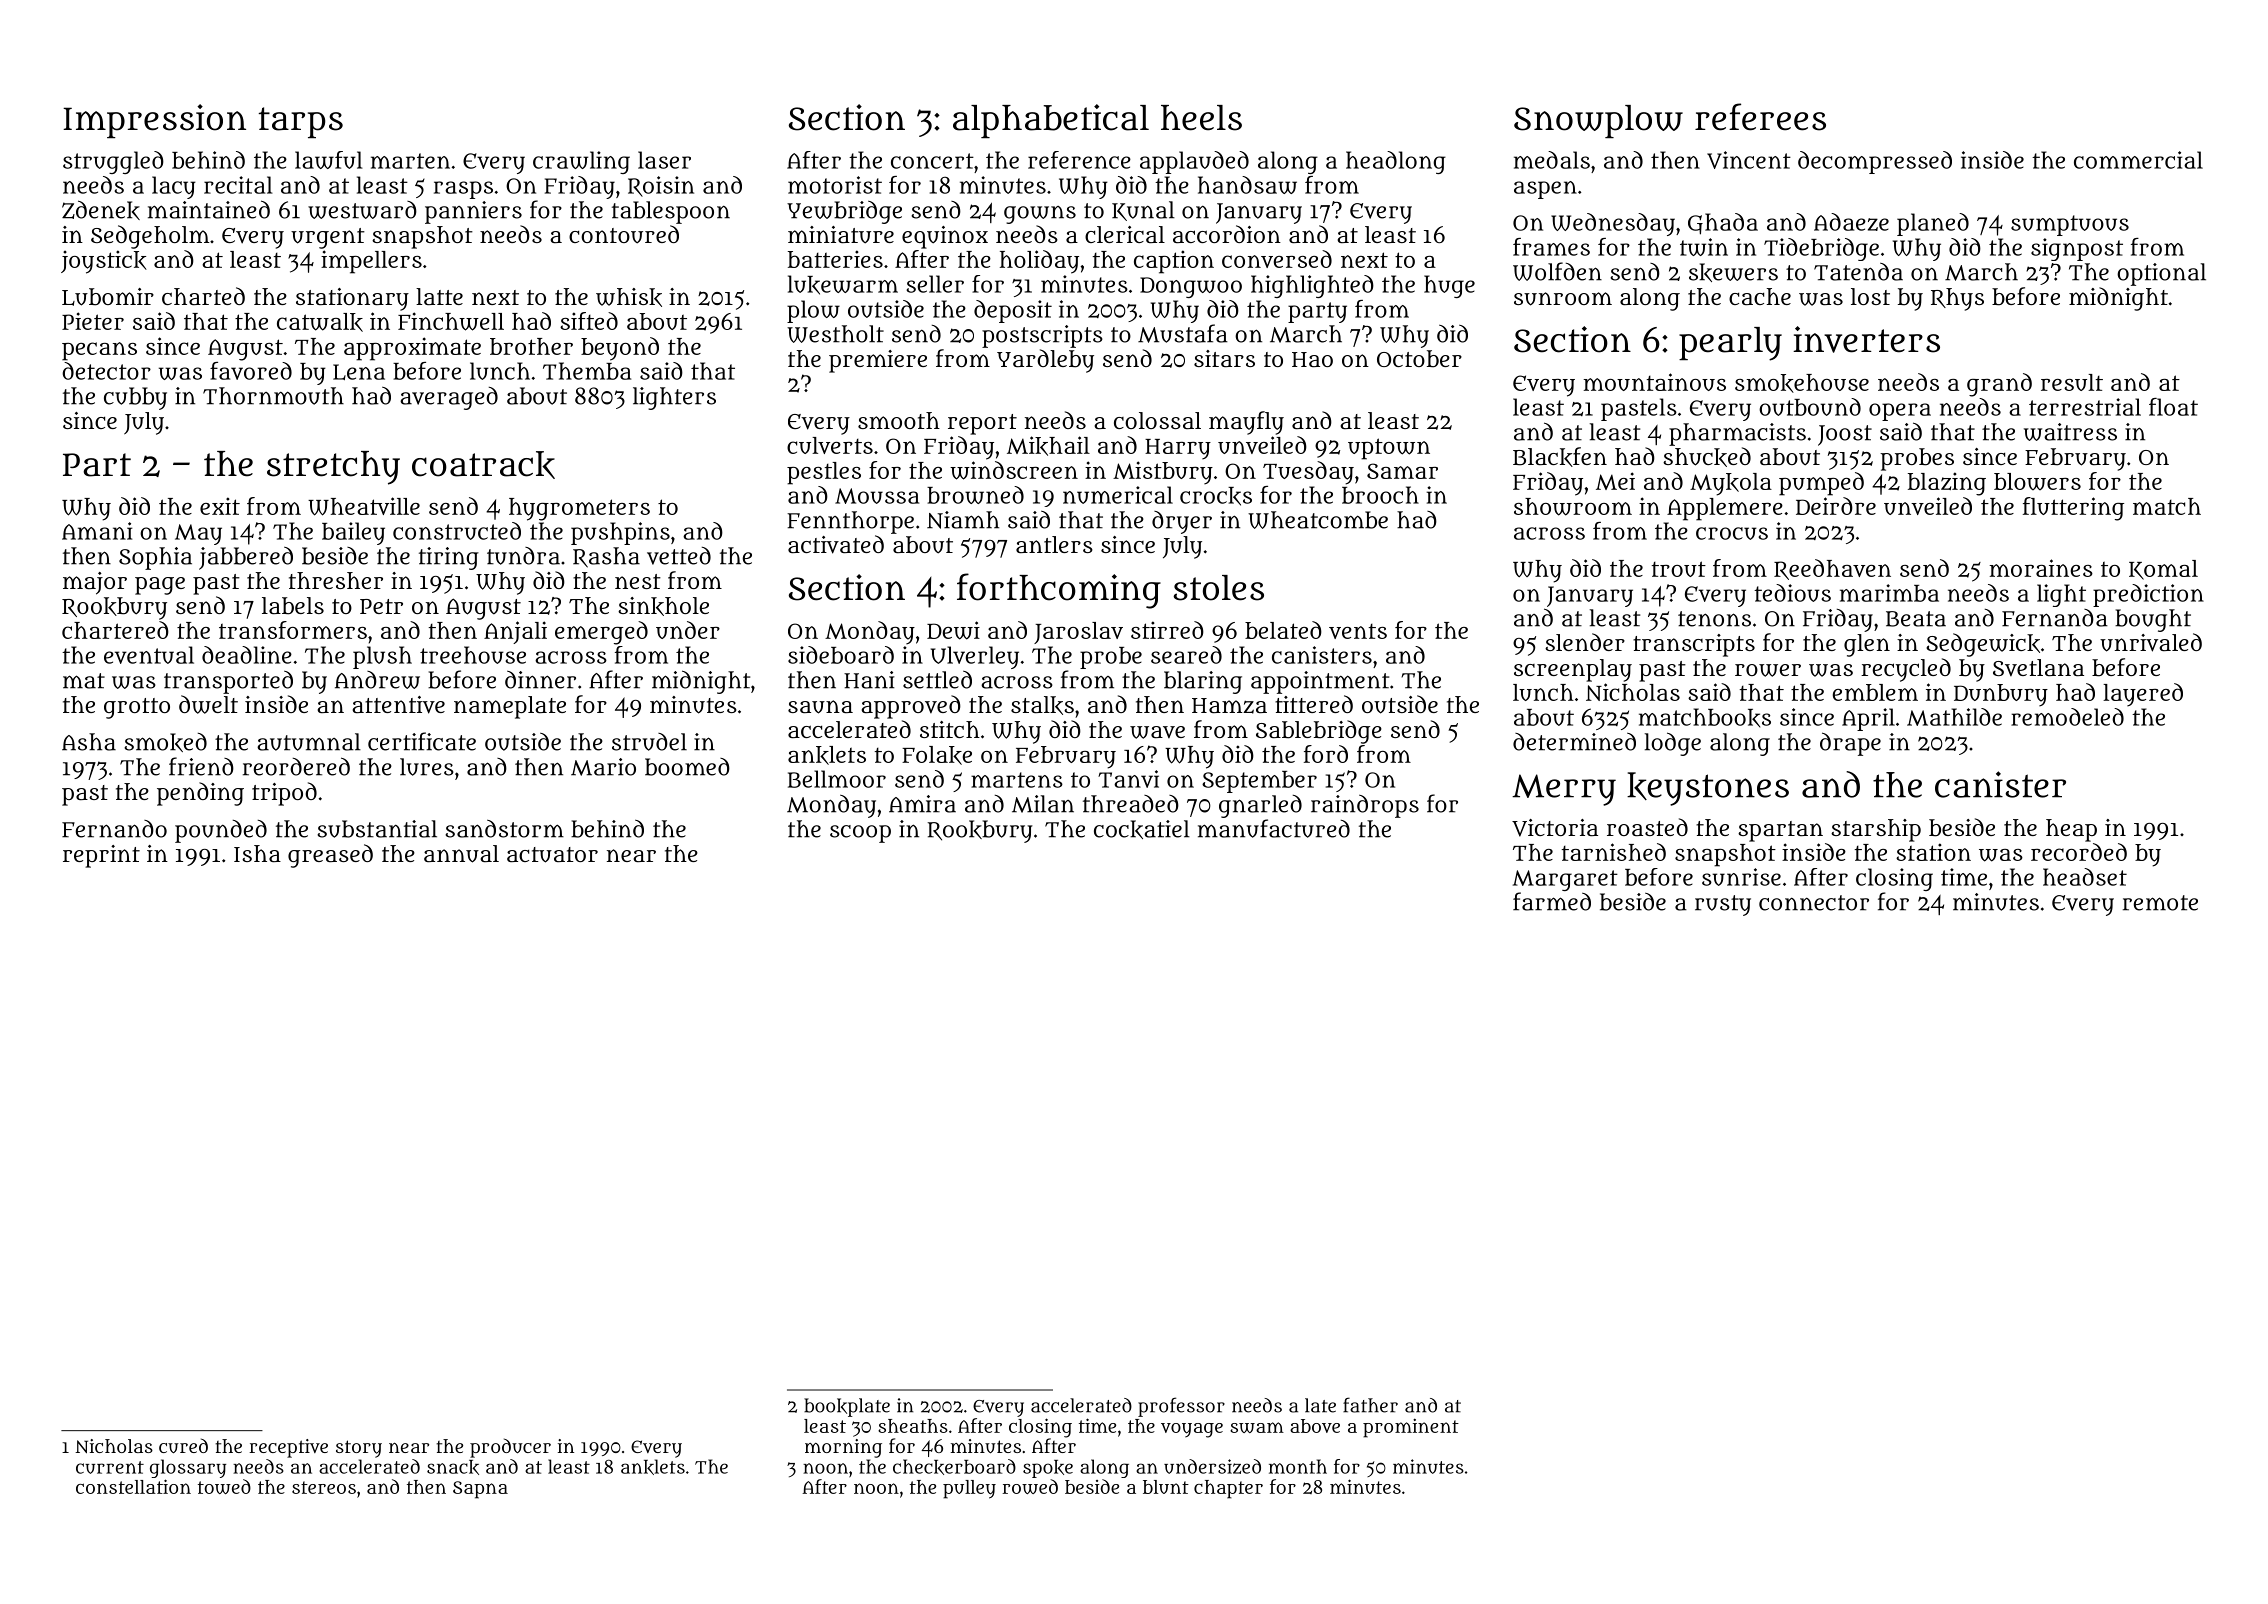 Image resolution: width=2268 pixels, height=1604 pixels. Describe the element at coordinates (860, 834) in the image. I see `scoop` at that location.
